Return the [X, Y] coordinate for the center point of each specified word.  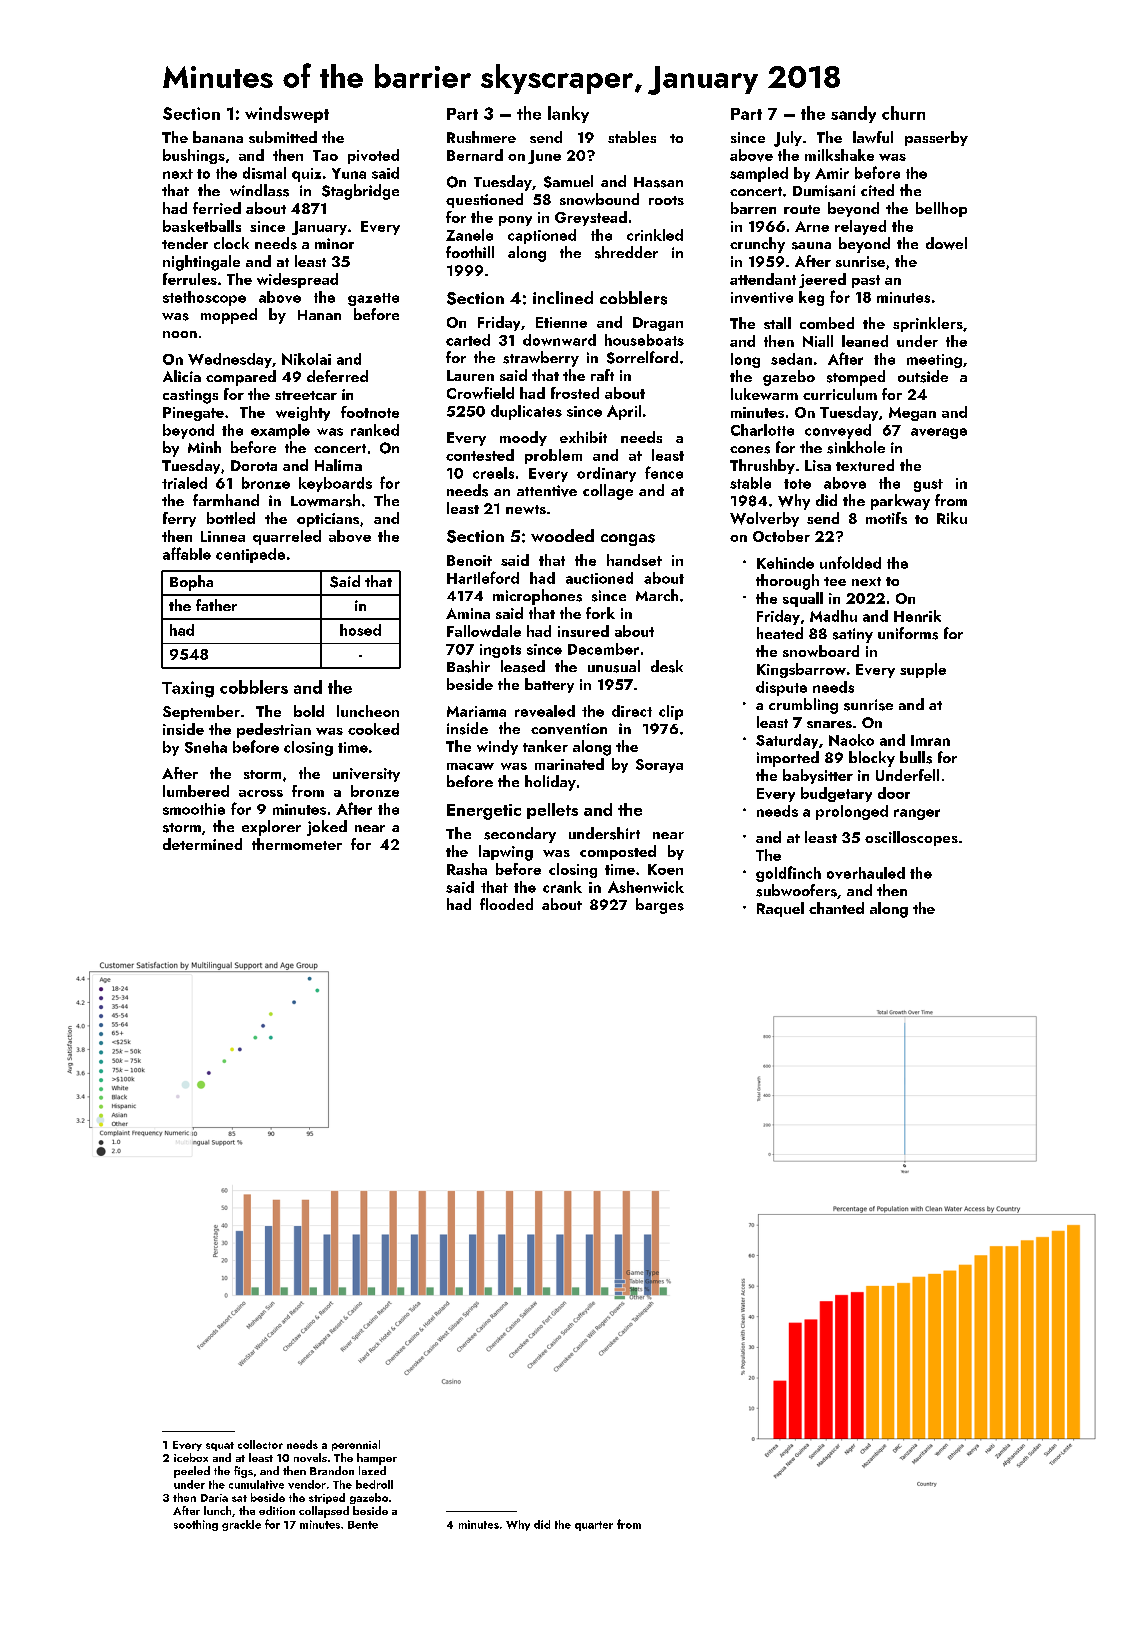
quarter [594, 1526]
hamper [377, 1459]
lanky [568, 114]
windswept [287, 114]
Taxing [188, 689]
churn [903, 113]
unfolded [850, 562]
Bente [363, 1525]
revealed [545, 711]
